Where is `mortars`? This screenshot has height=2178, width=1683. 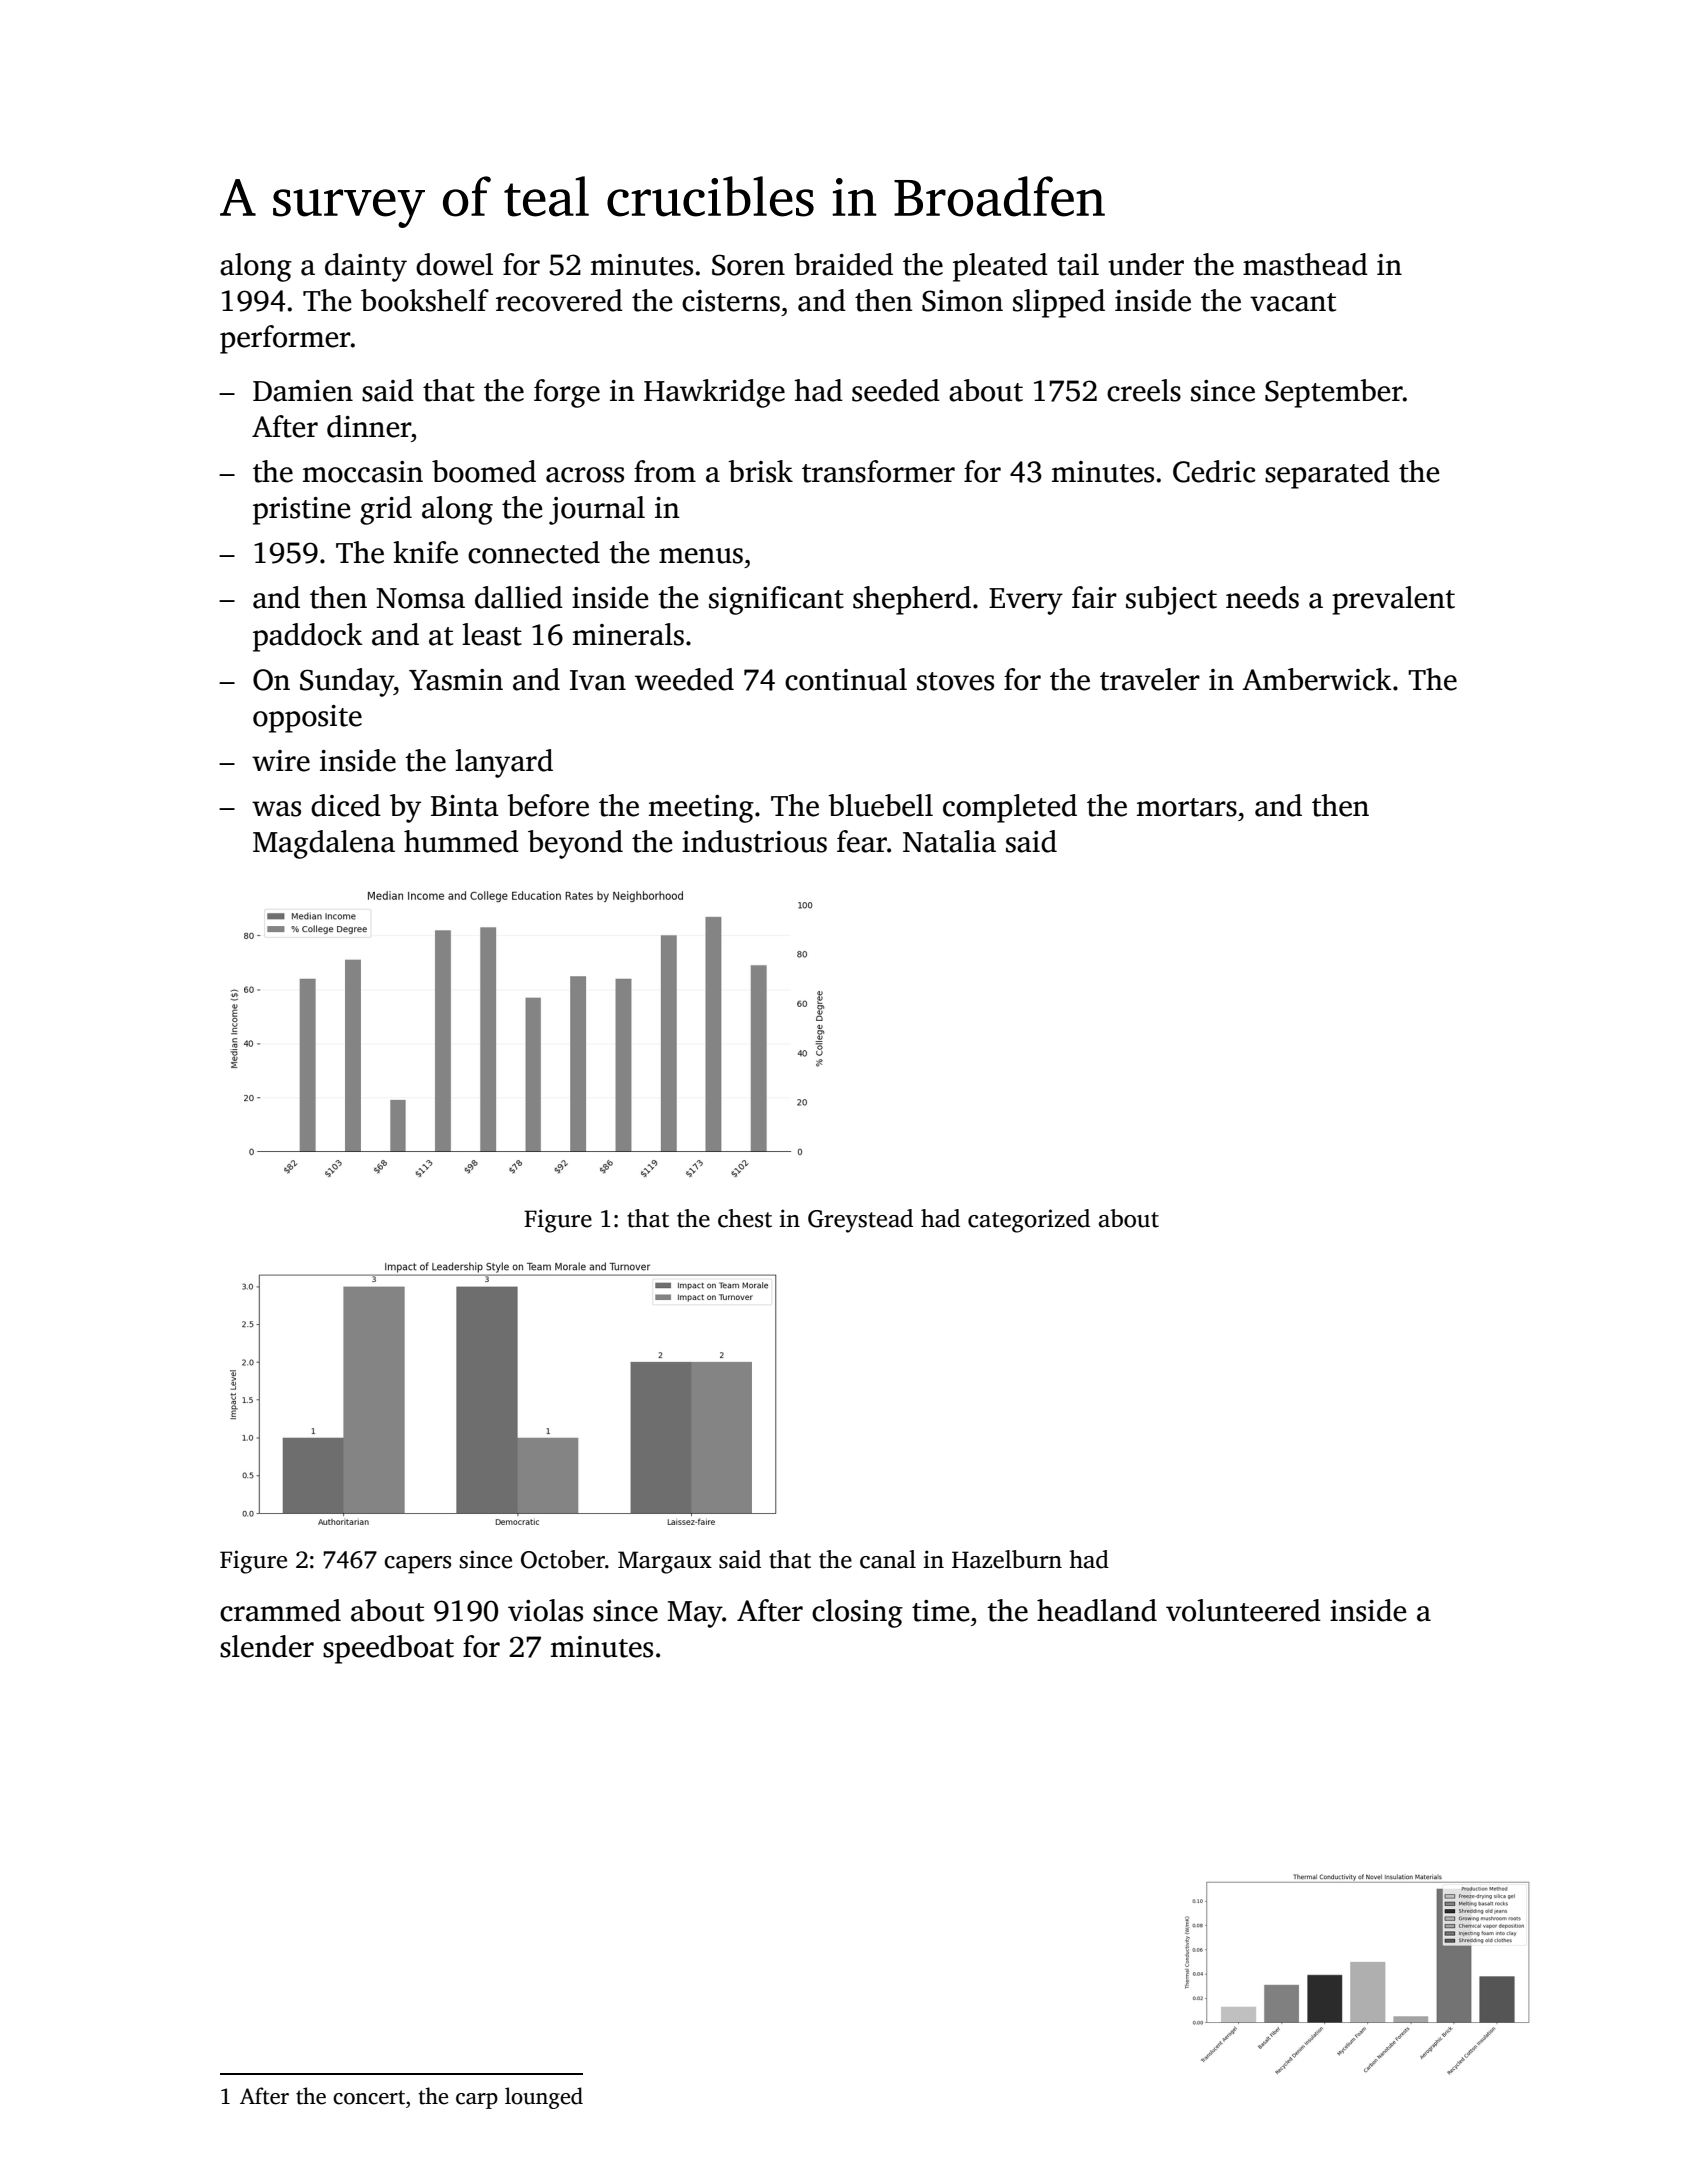 mortars is located at coordinates (1187, 807).
